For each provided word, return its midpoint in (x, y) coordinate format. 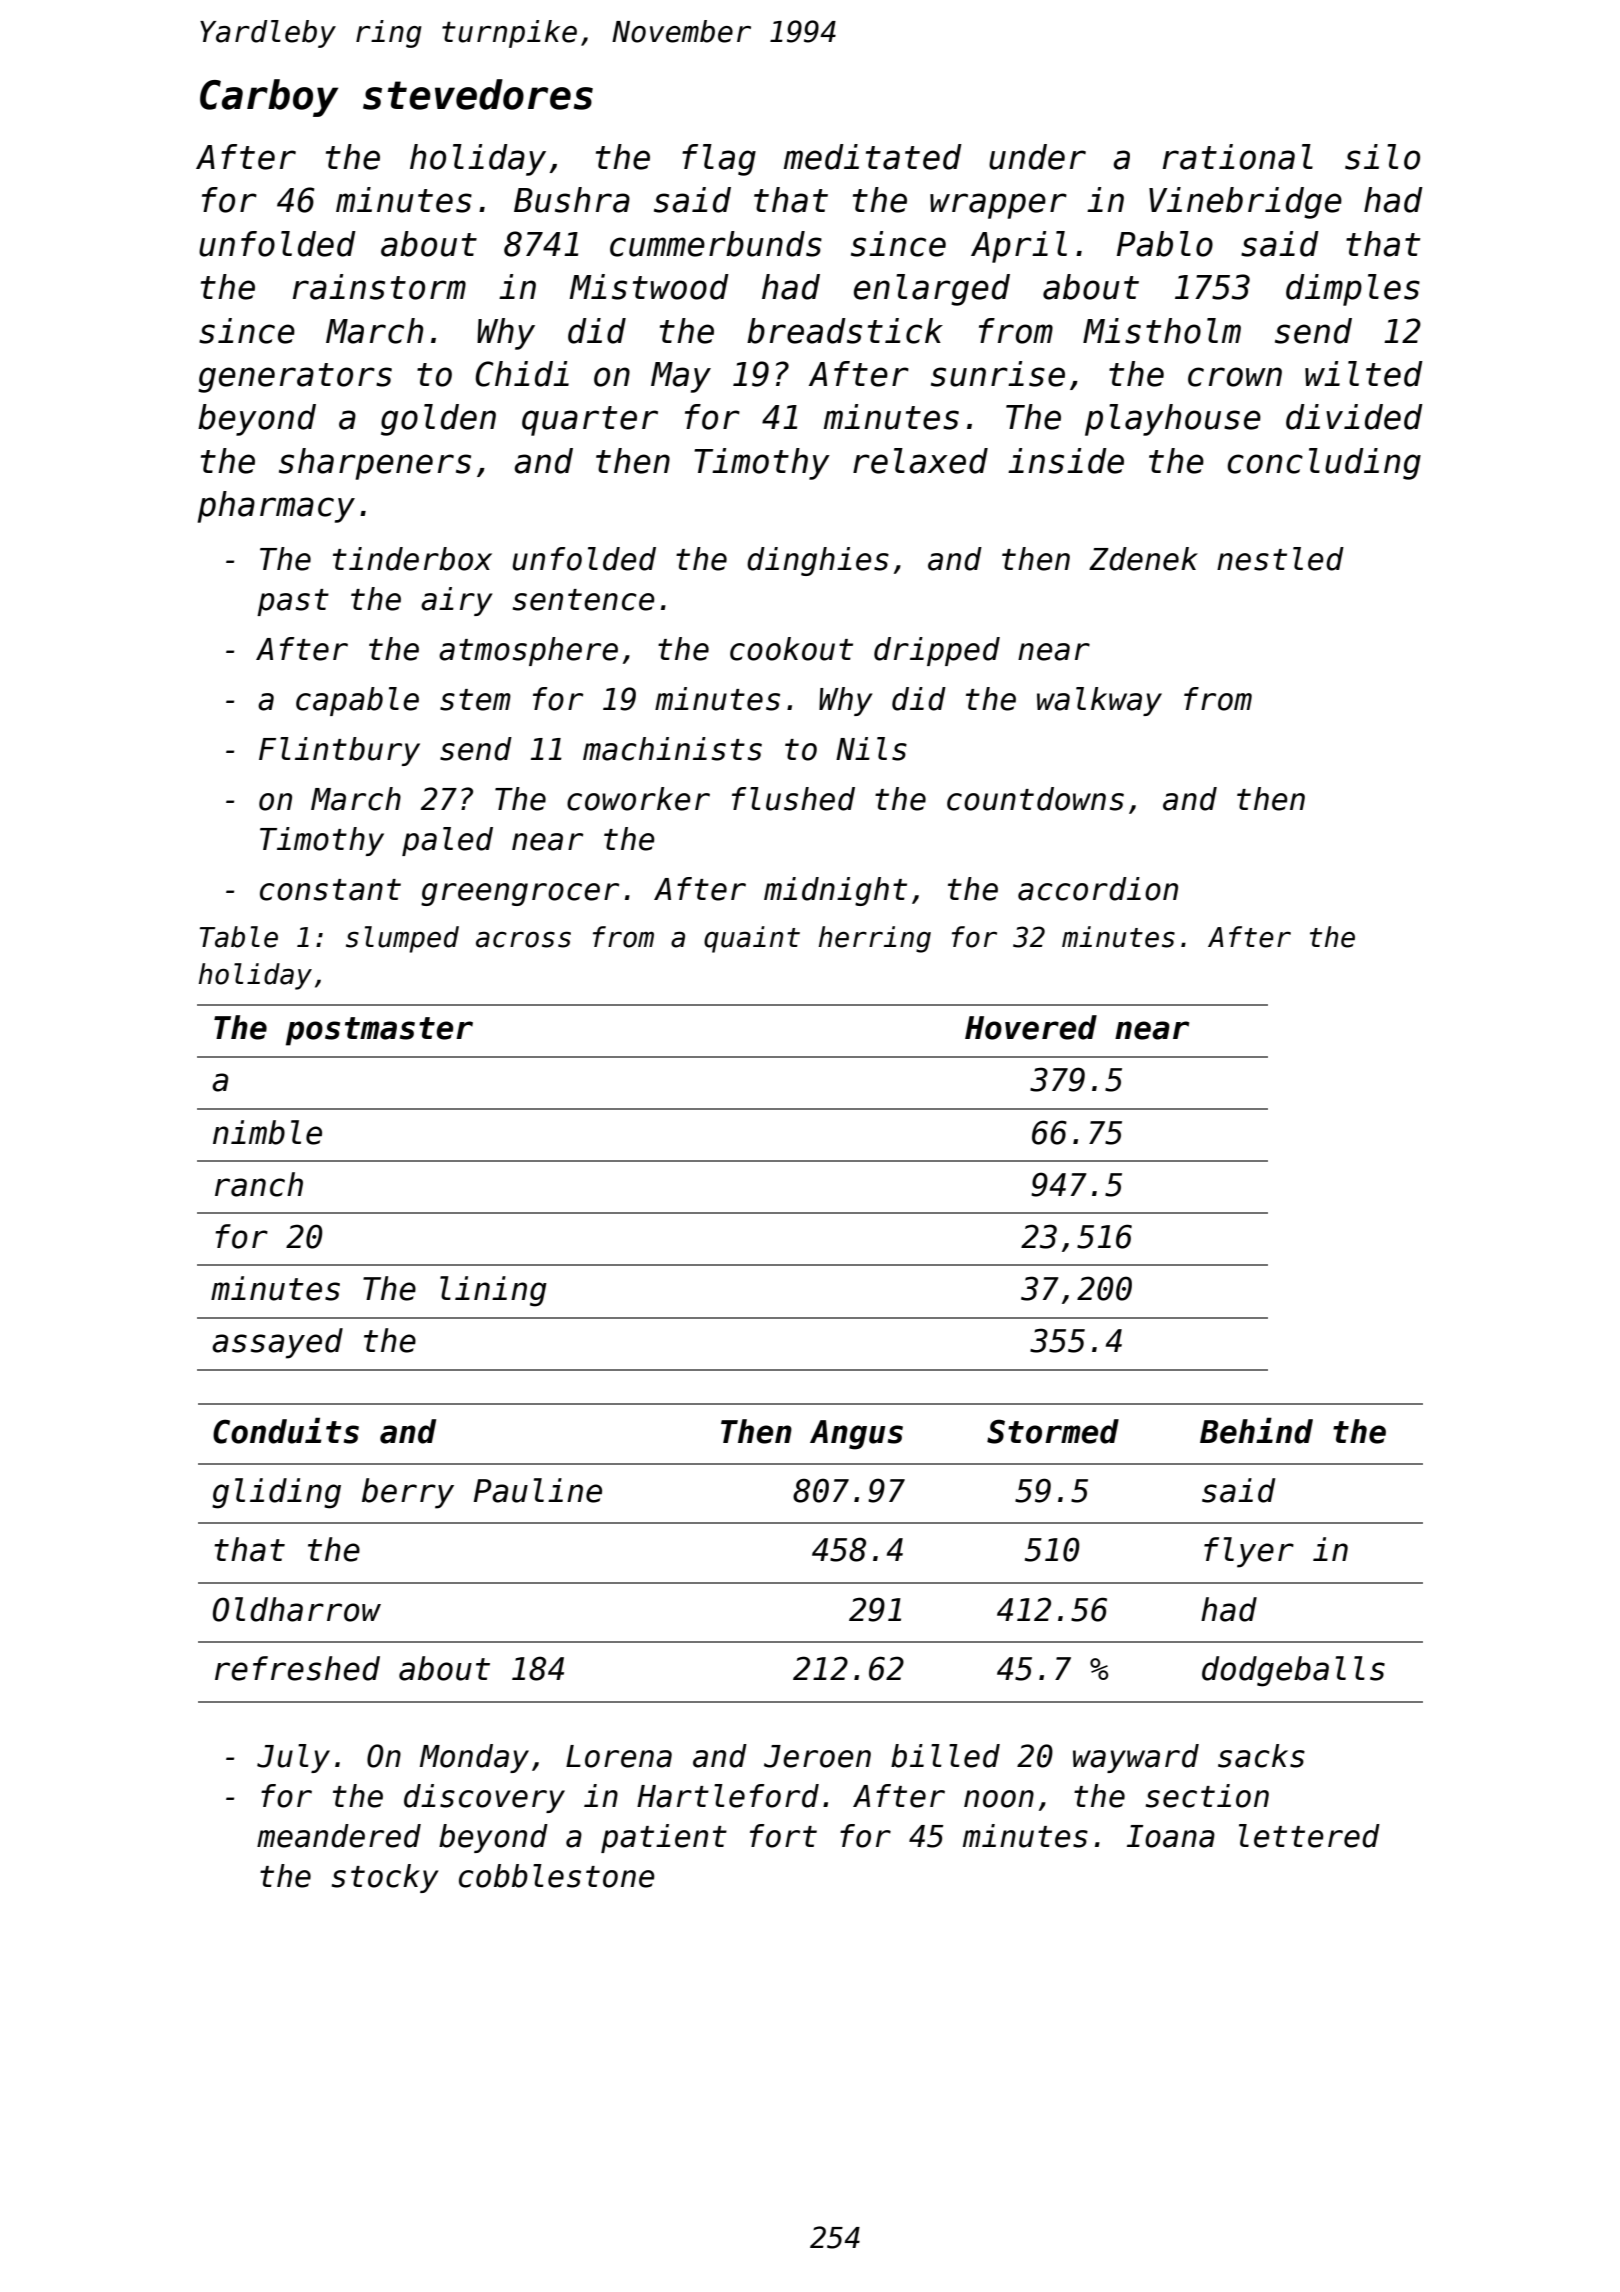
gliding (276, 1493)
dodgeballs (1293, 1671)
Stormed (1053, 1431)
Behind (1256, 1430)
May (681, 377)
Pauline (538, 1490)
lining (493, 1291)
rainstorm (379, 287)
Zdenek (1143, 559)
